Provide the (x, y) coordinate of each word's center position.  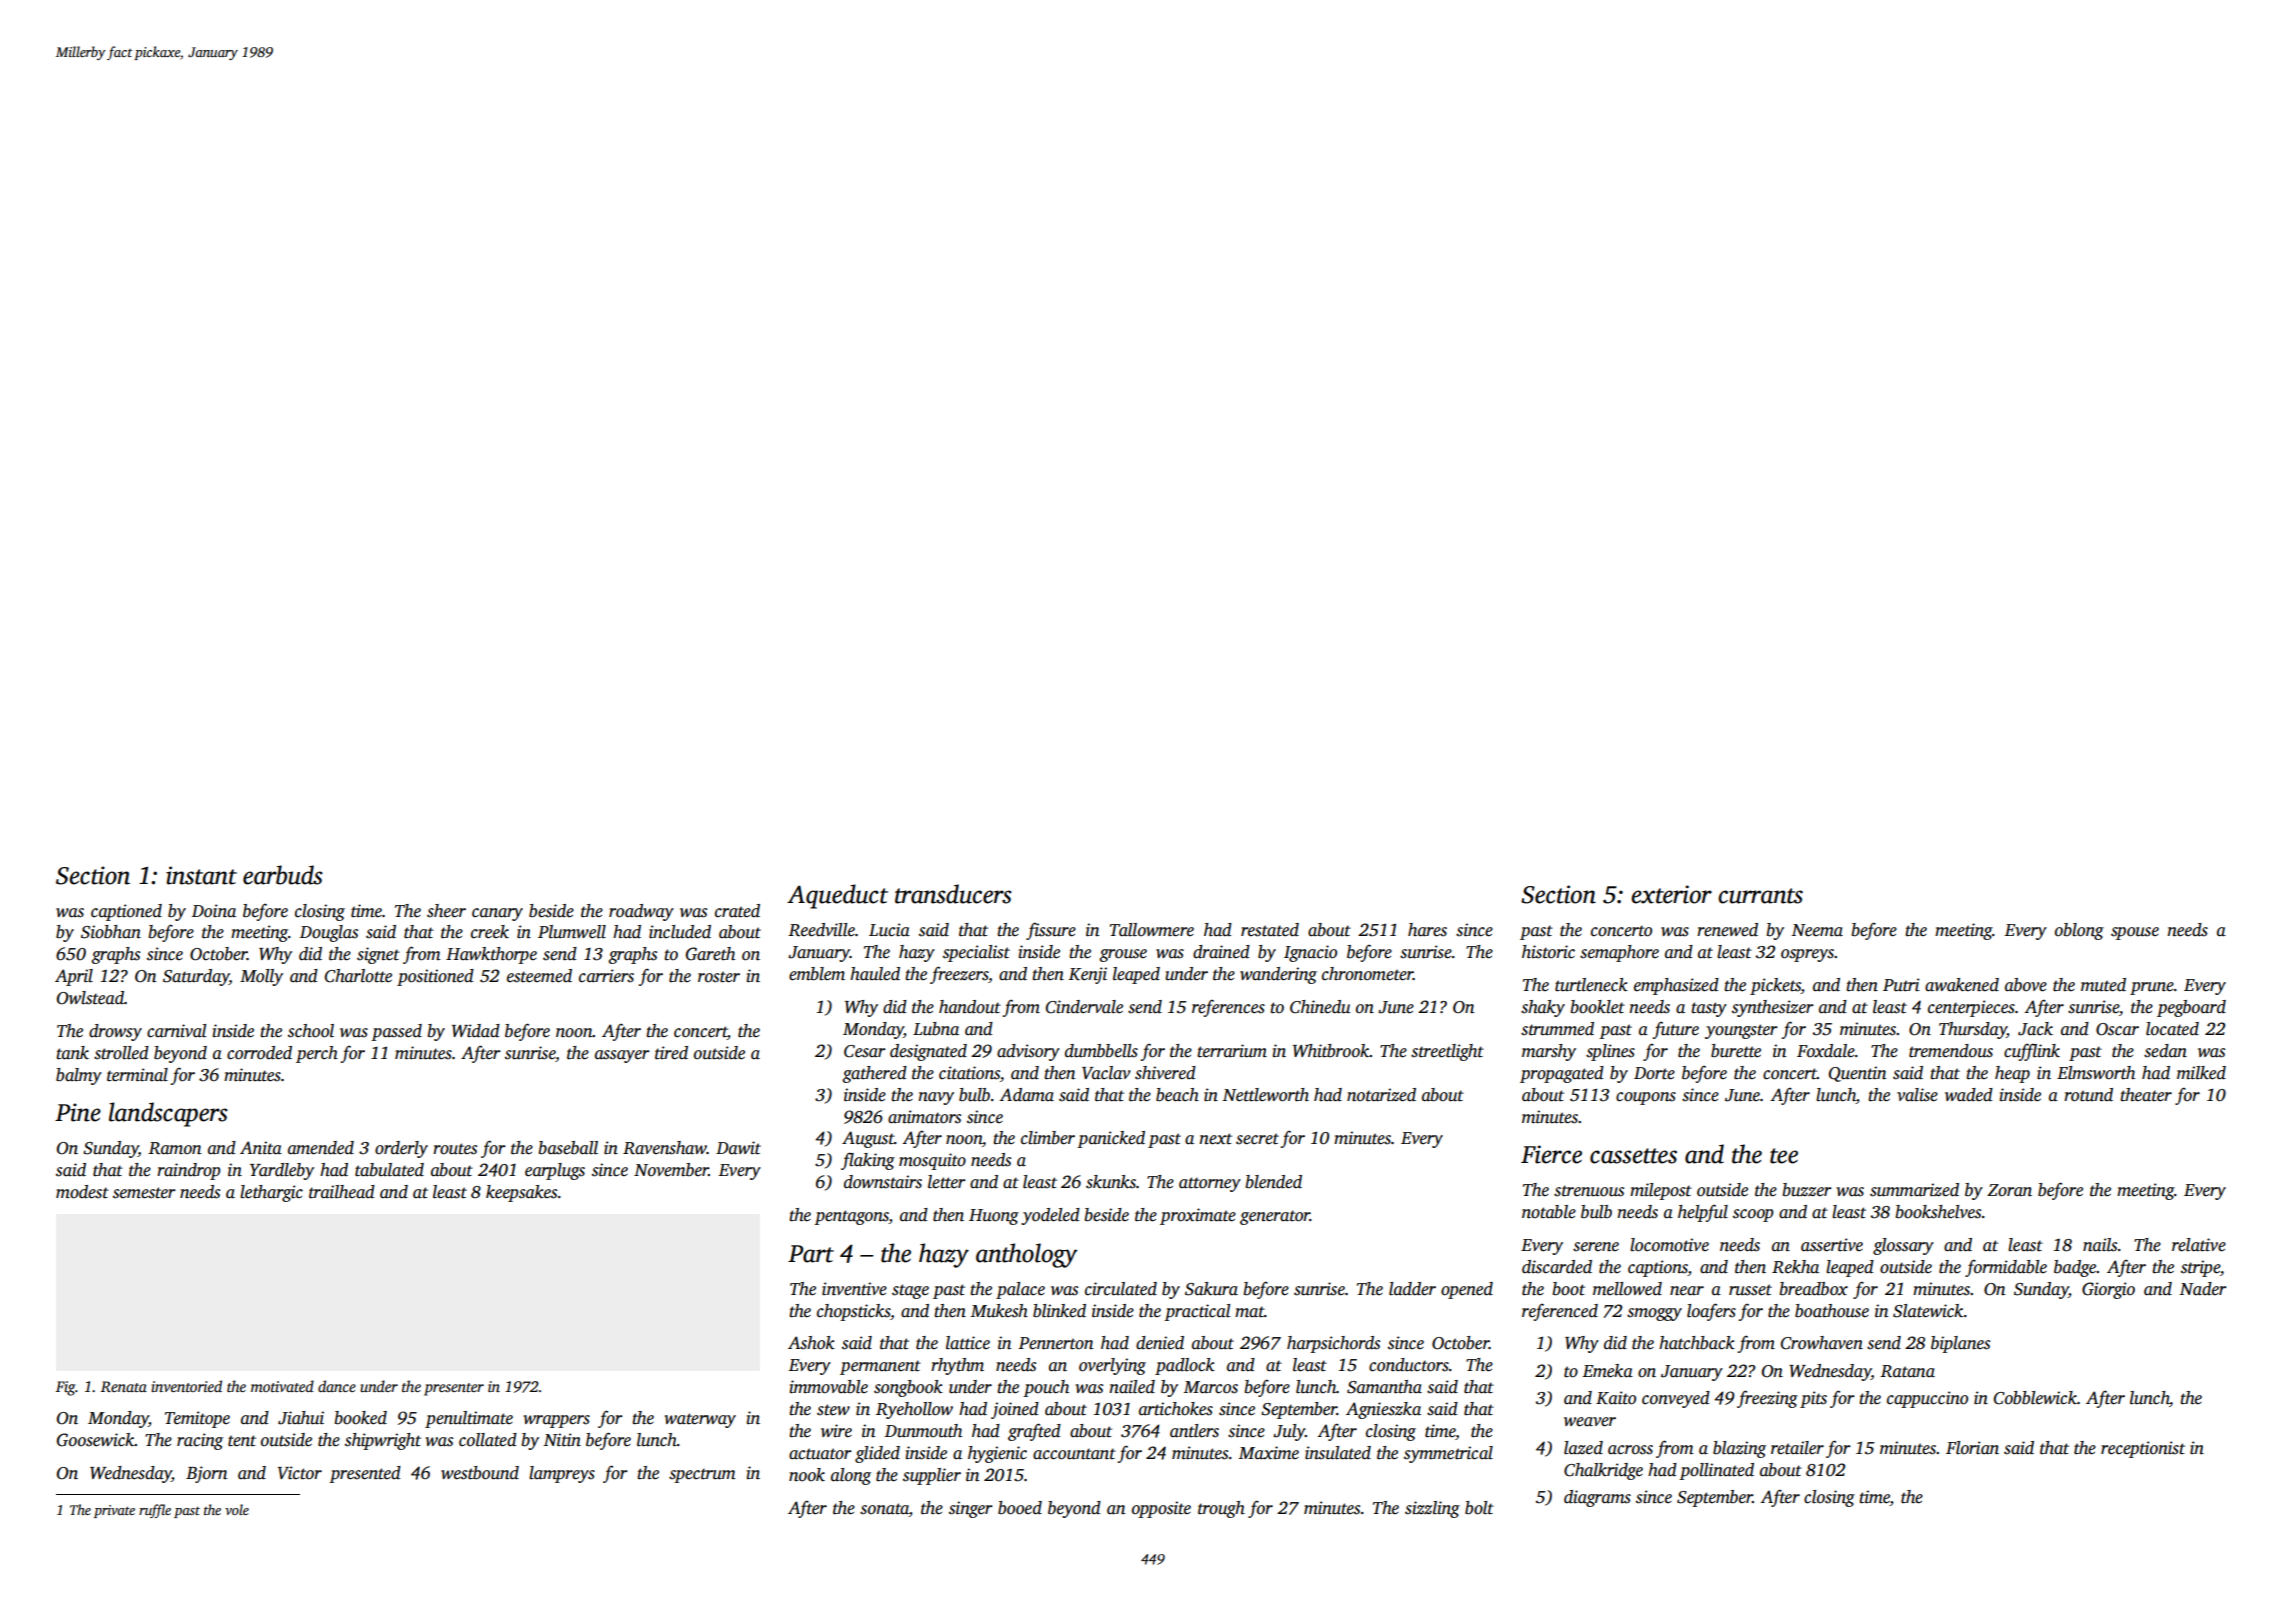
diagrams (1597, 1498)
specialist (976, 953)
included (680, 932)
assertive (1832, 1245)
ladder (1412, 1289)
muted (2103, 985)
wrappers (557, 1421)
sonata (884, 1510)
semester (144, 1193)
